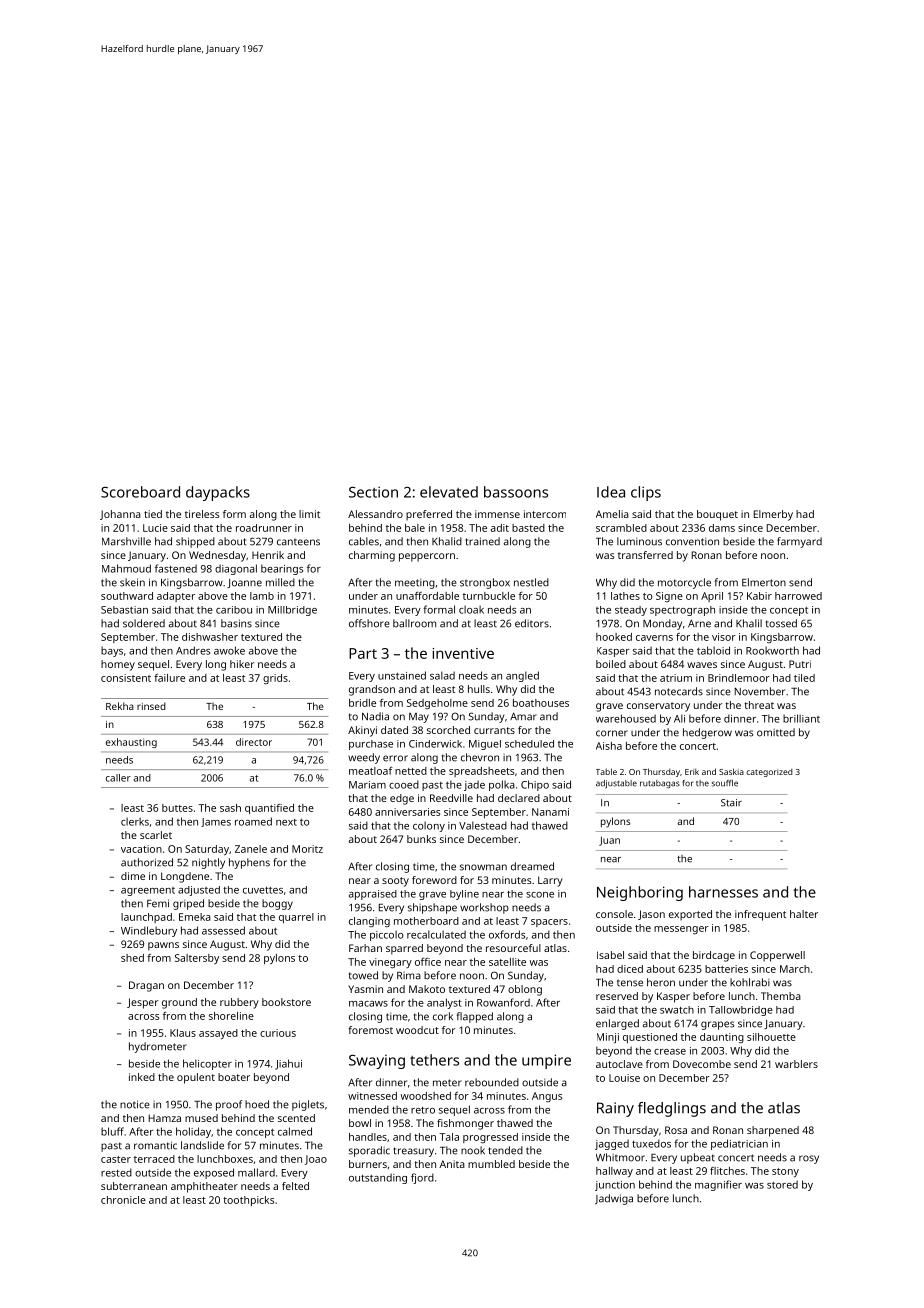  Describe the element at coordinates (660, 784) in the image. I see `rutabagas` at that location.
